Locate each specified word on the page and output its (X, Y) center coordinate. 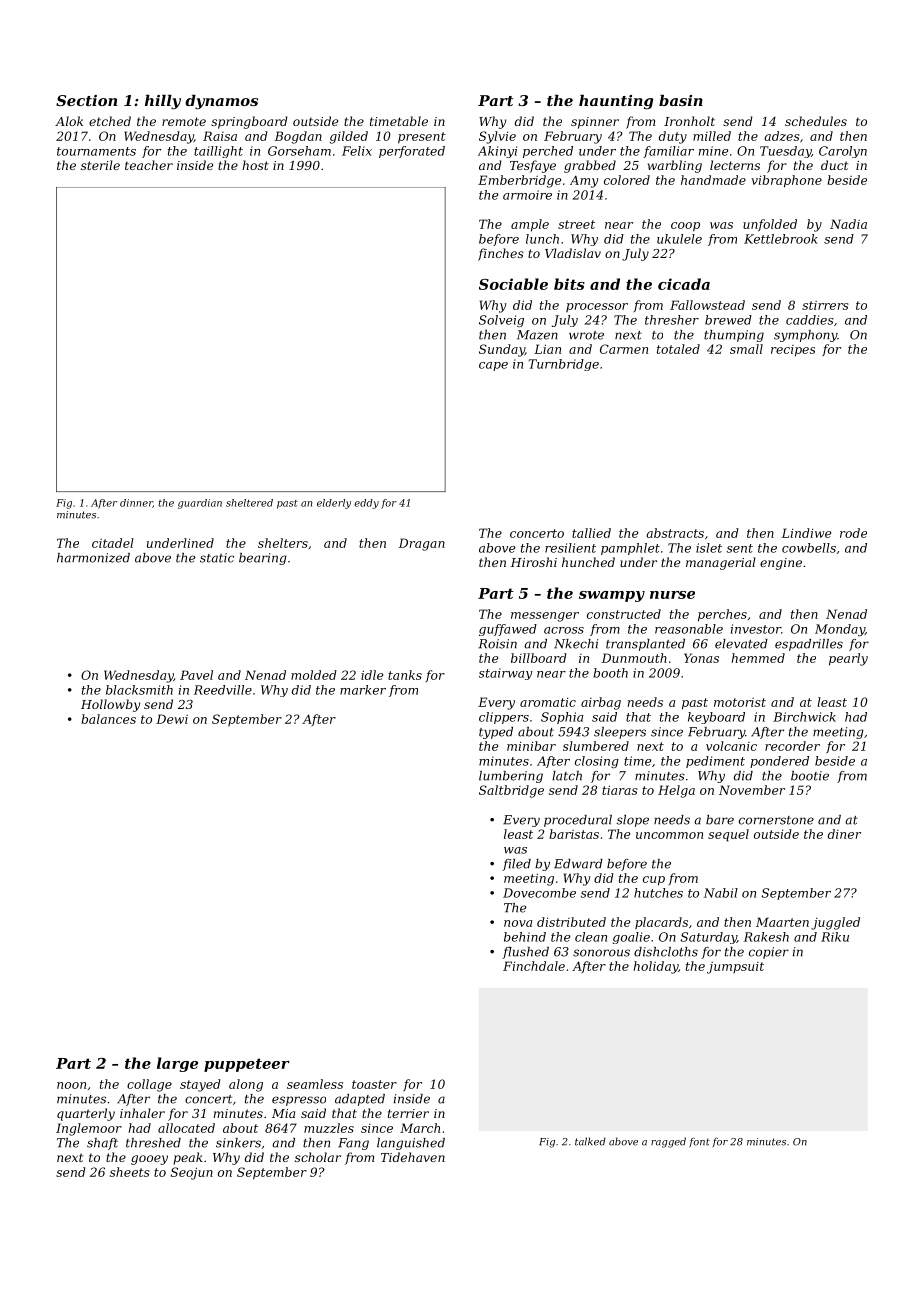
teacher (149, 165)
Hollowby (110, 705)
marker (363, 690)
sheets (130, 1172)
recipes (793, 351)
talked (590, 1141)
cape (493, 366)
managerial (721, 563)
